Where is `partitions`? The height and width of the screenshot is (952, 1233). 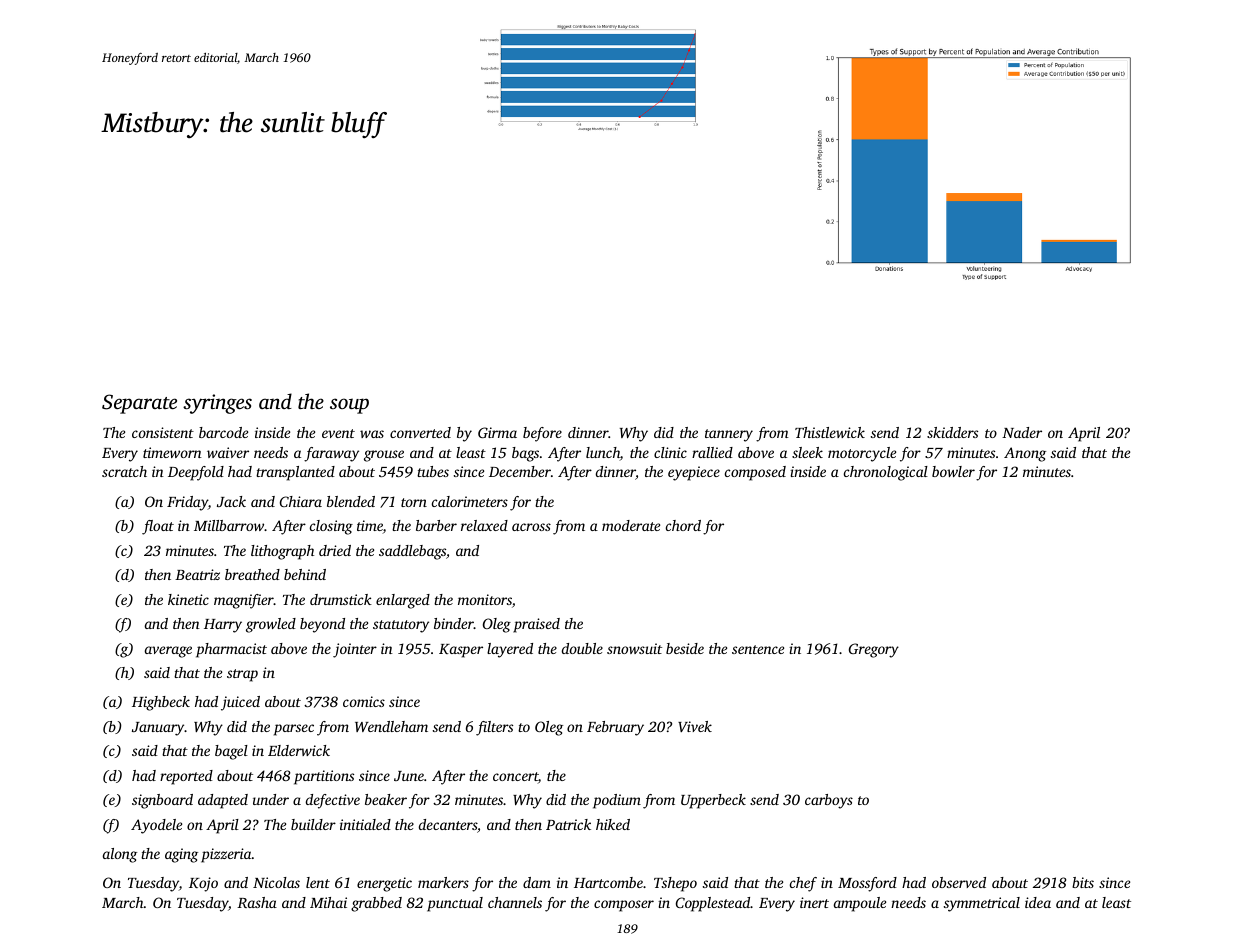
partitions is located at coordinates (324, 777).
